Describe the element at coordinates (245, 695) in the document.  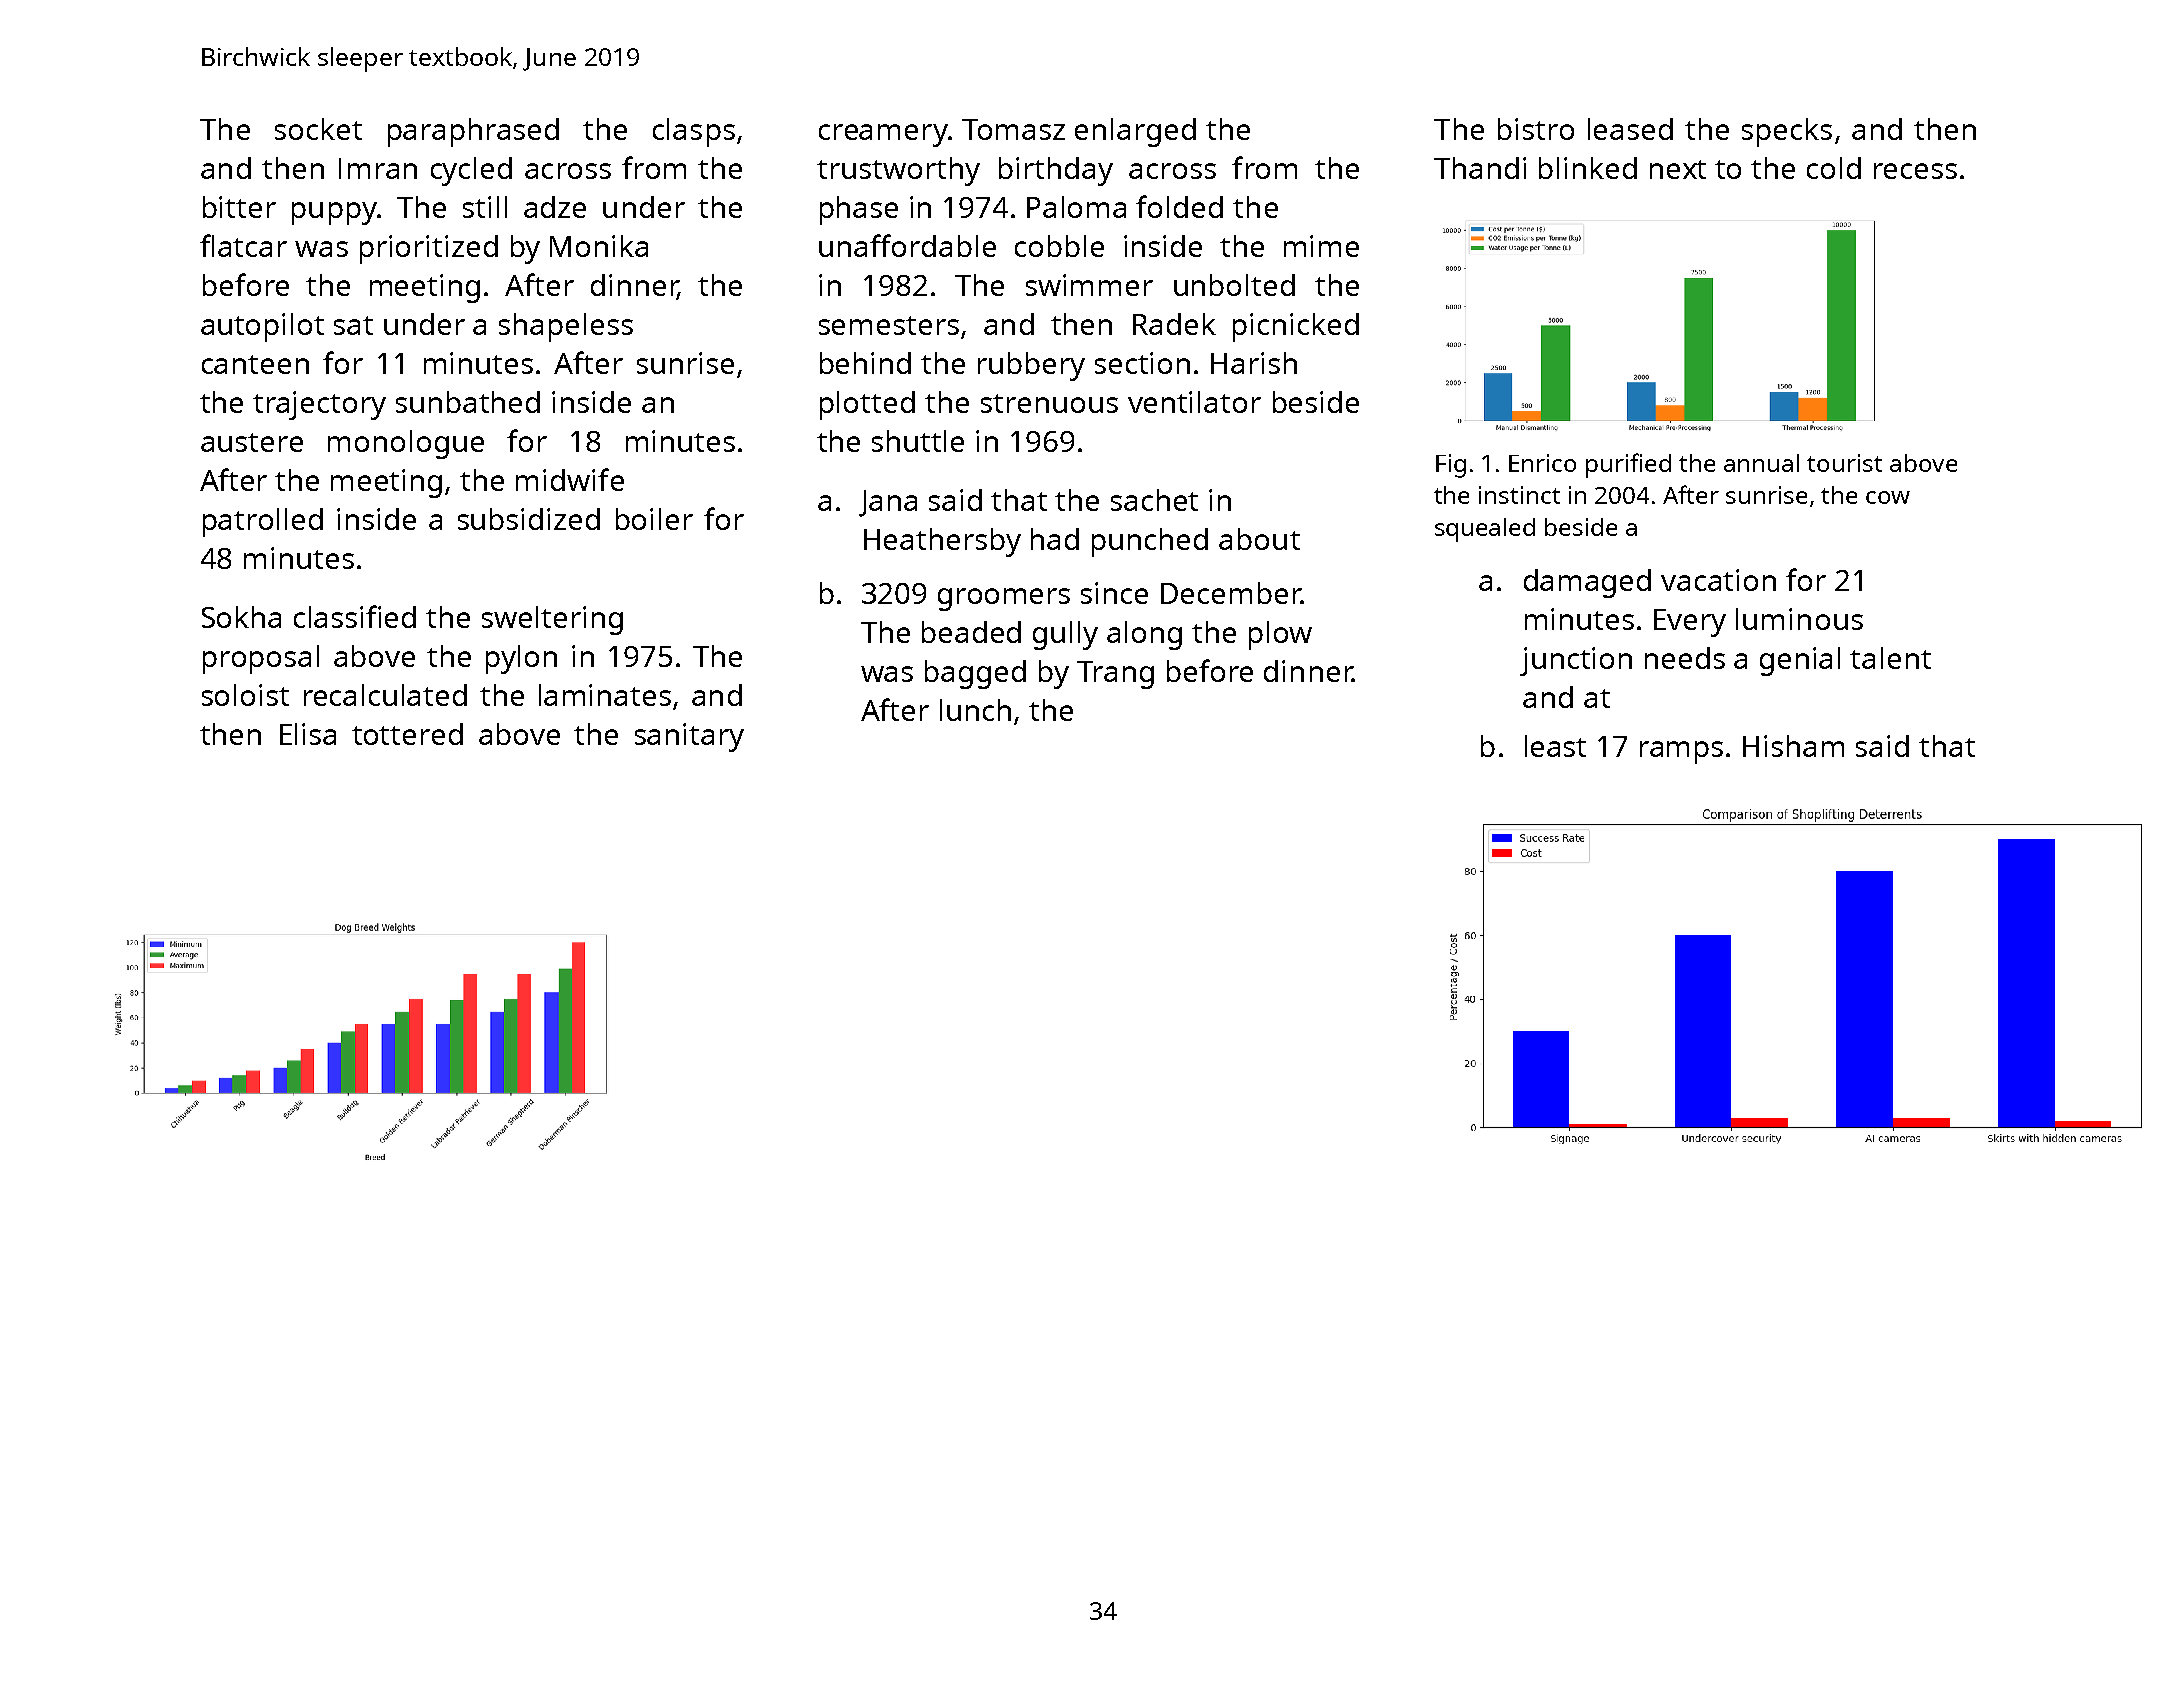
I see `soloist` at that location.
